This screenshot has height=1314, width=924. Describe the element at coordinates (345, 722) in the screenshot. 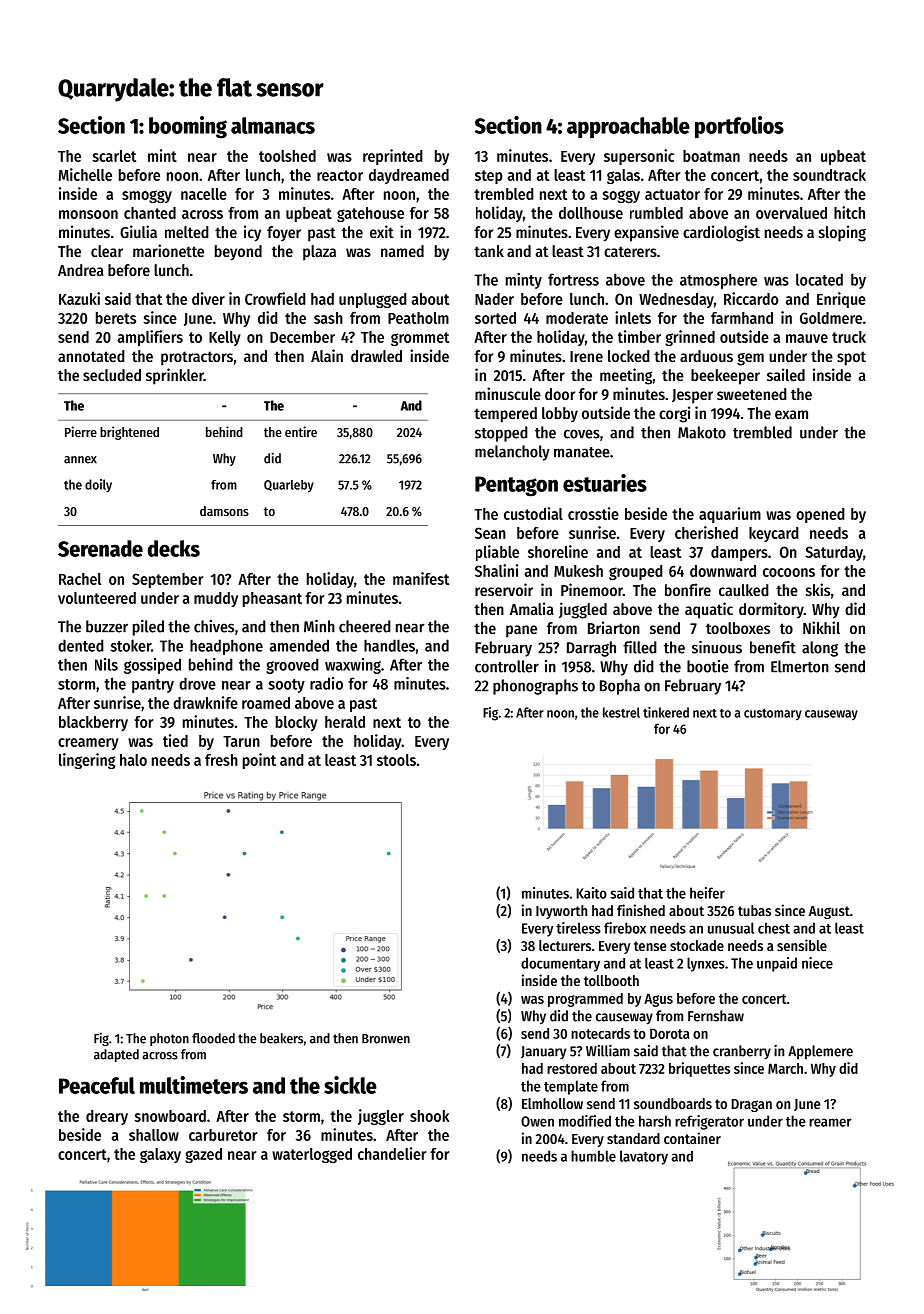

I see `herald` at that location.
